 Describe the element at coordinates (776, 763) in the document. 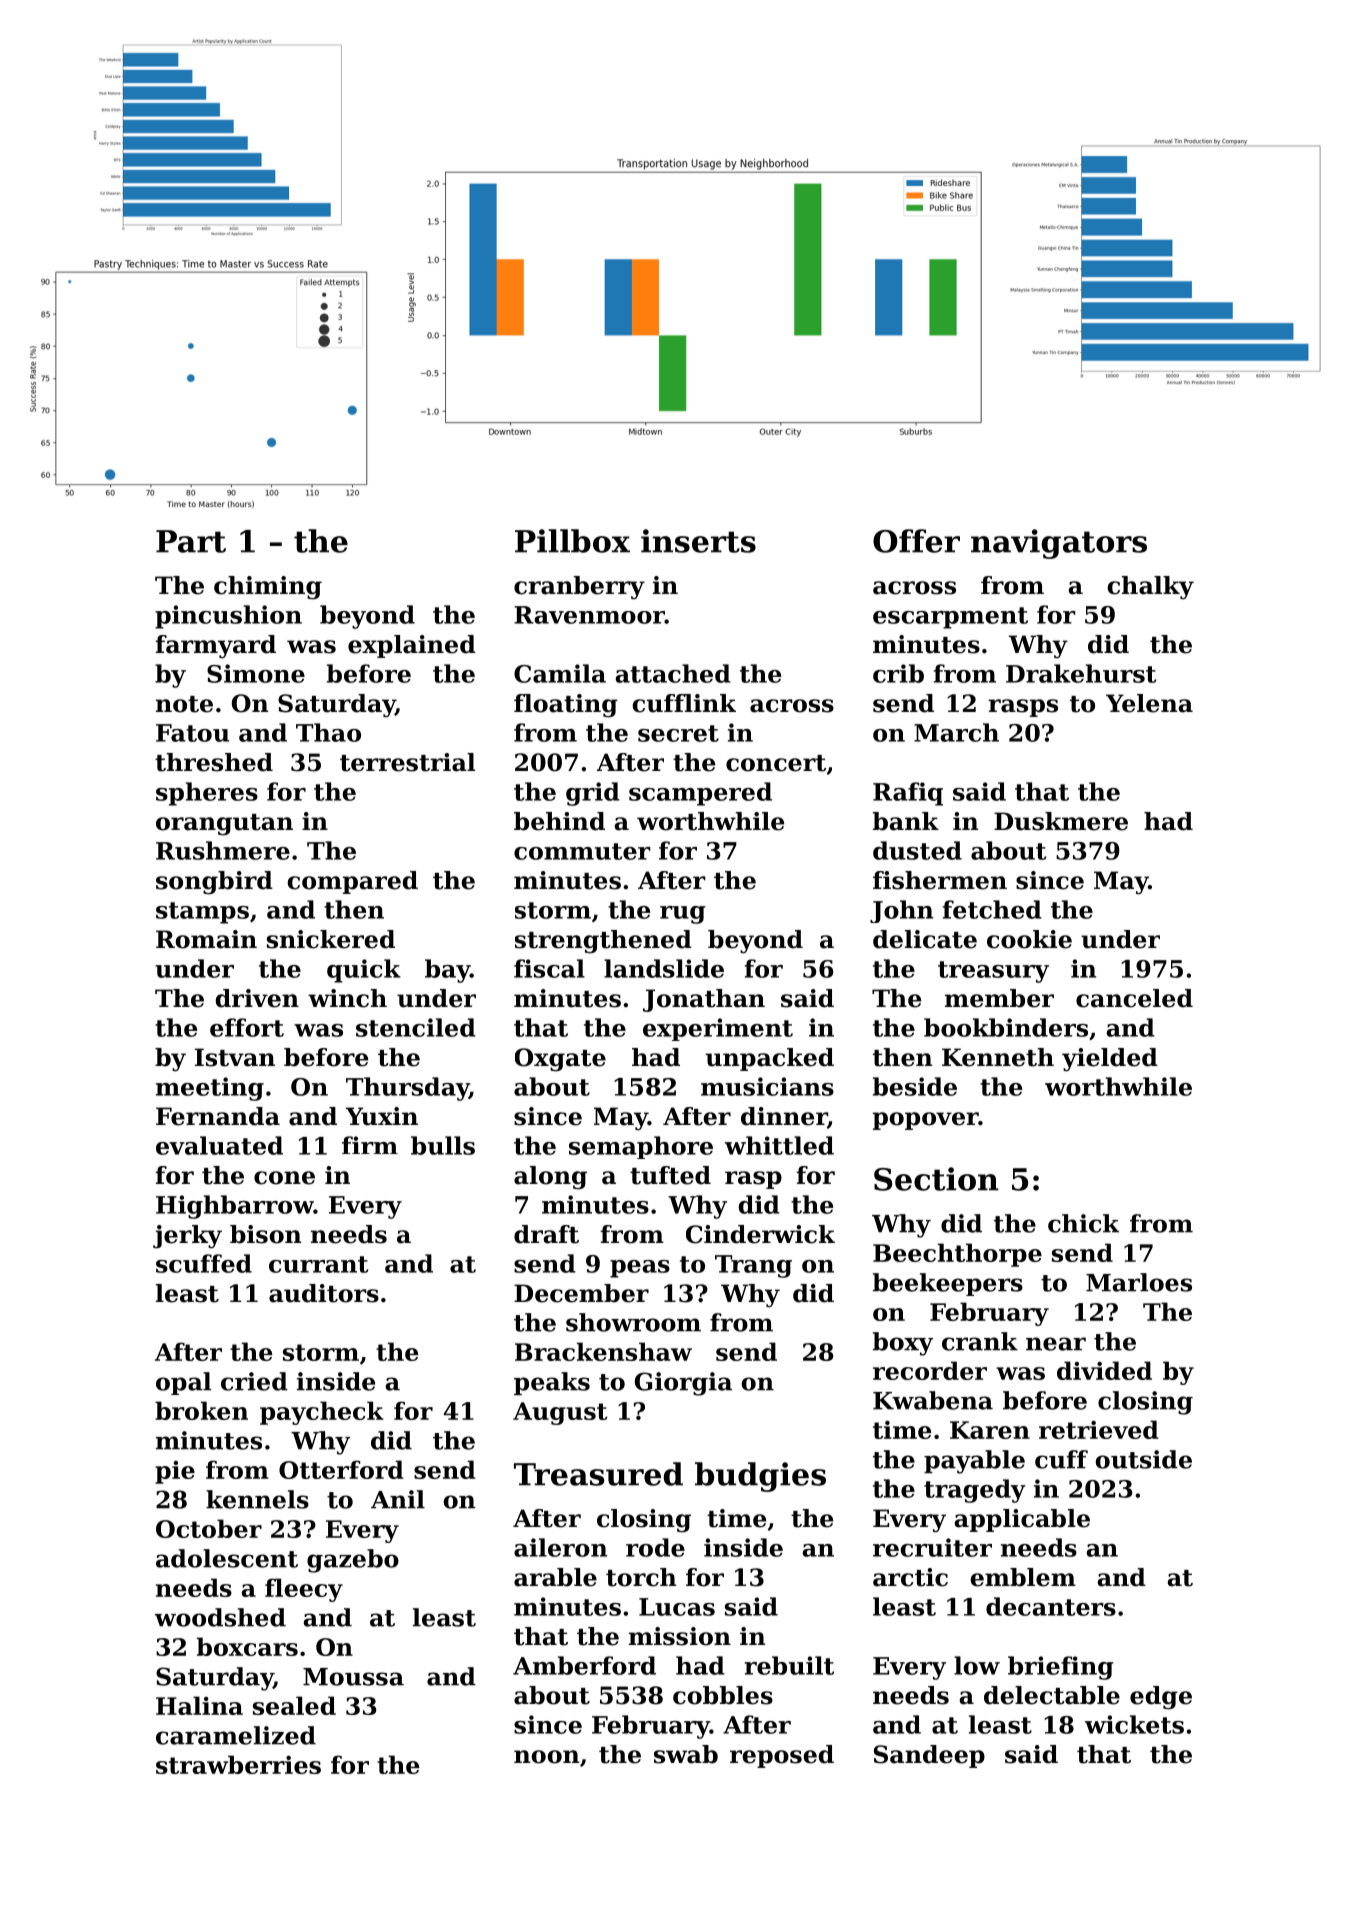

I see `concert` at that location.
